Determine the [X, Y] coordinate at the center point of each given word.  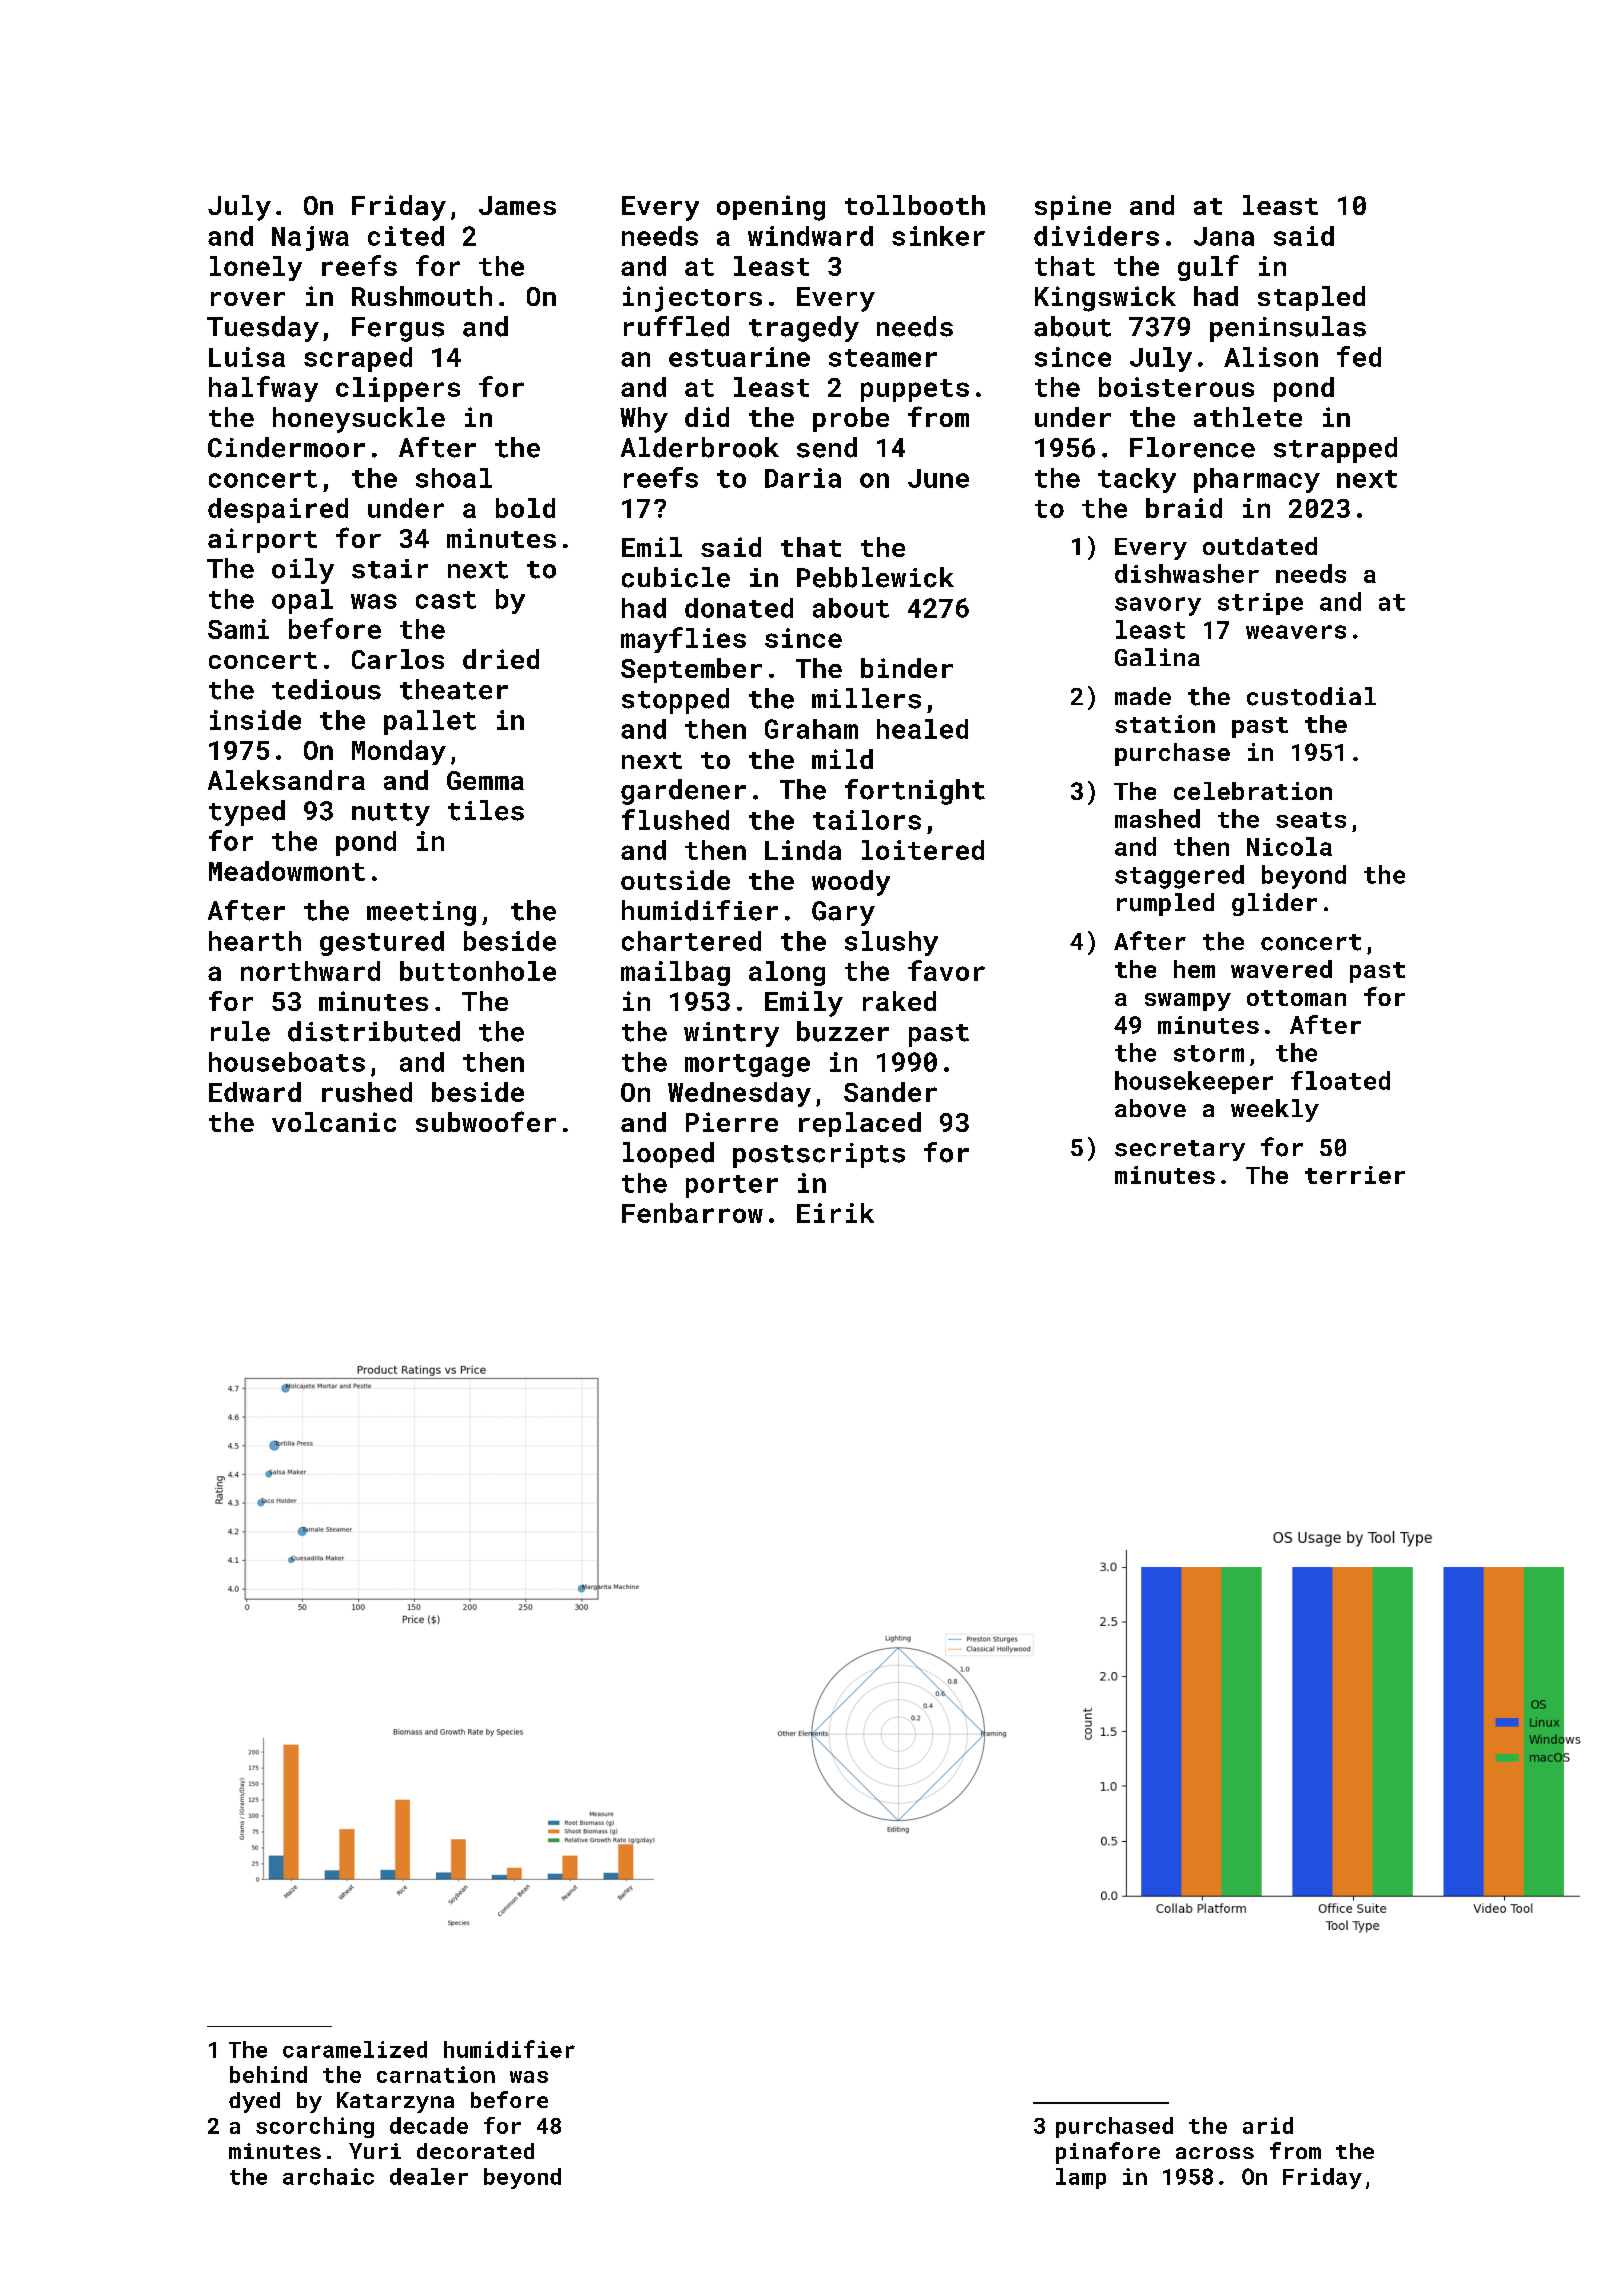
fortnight [915, 792]
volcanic [334, 1122]
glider [1274, 904]
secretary [1180, 1150]
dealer [429, 2176]
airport [262, 540]
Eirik [835, 1213]
